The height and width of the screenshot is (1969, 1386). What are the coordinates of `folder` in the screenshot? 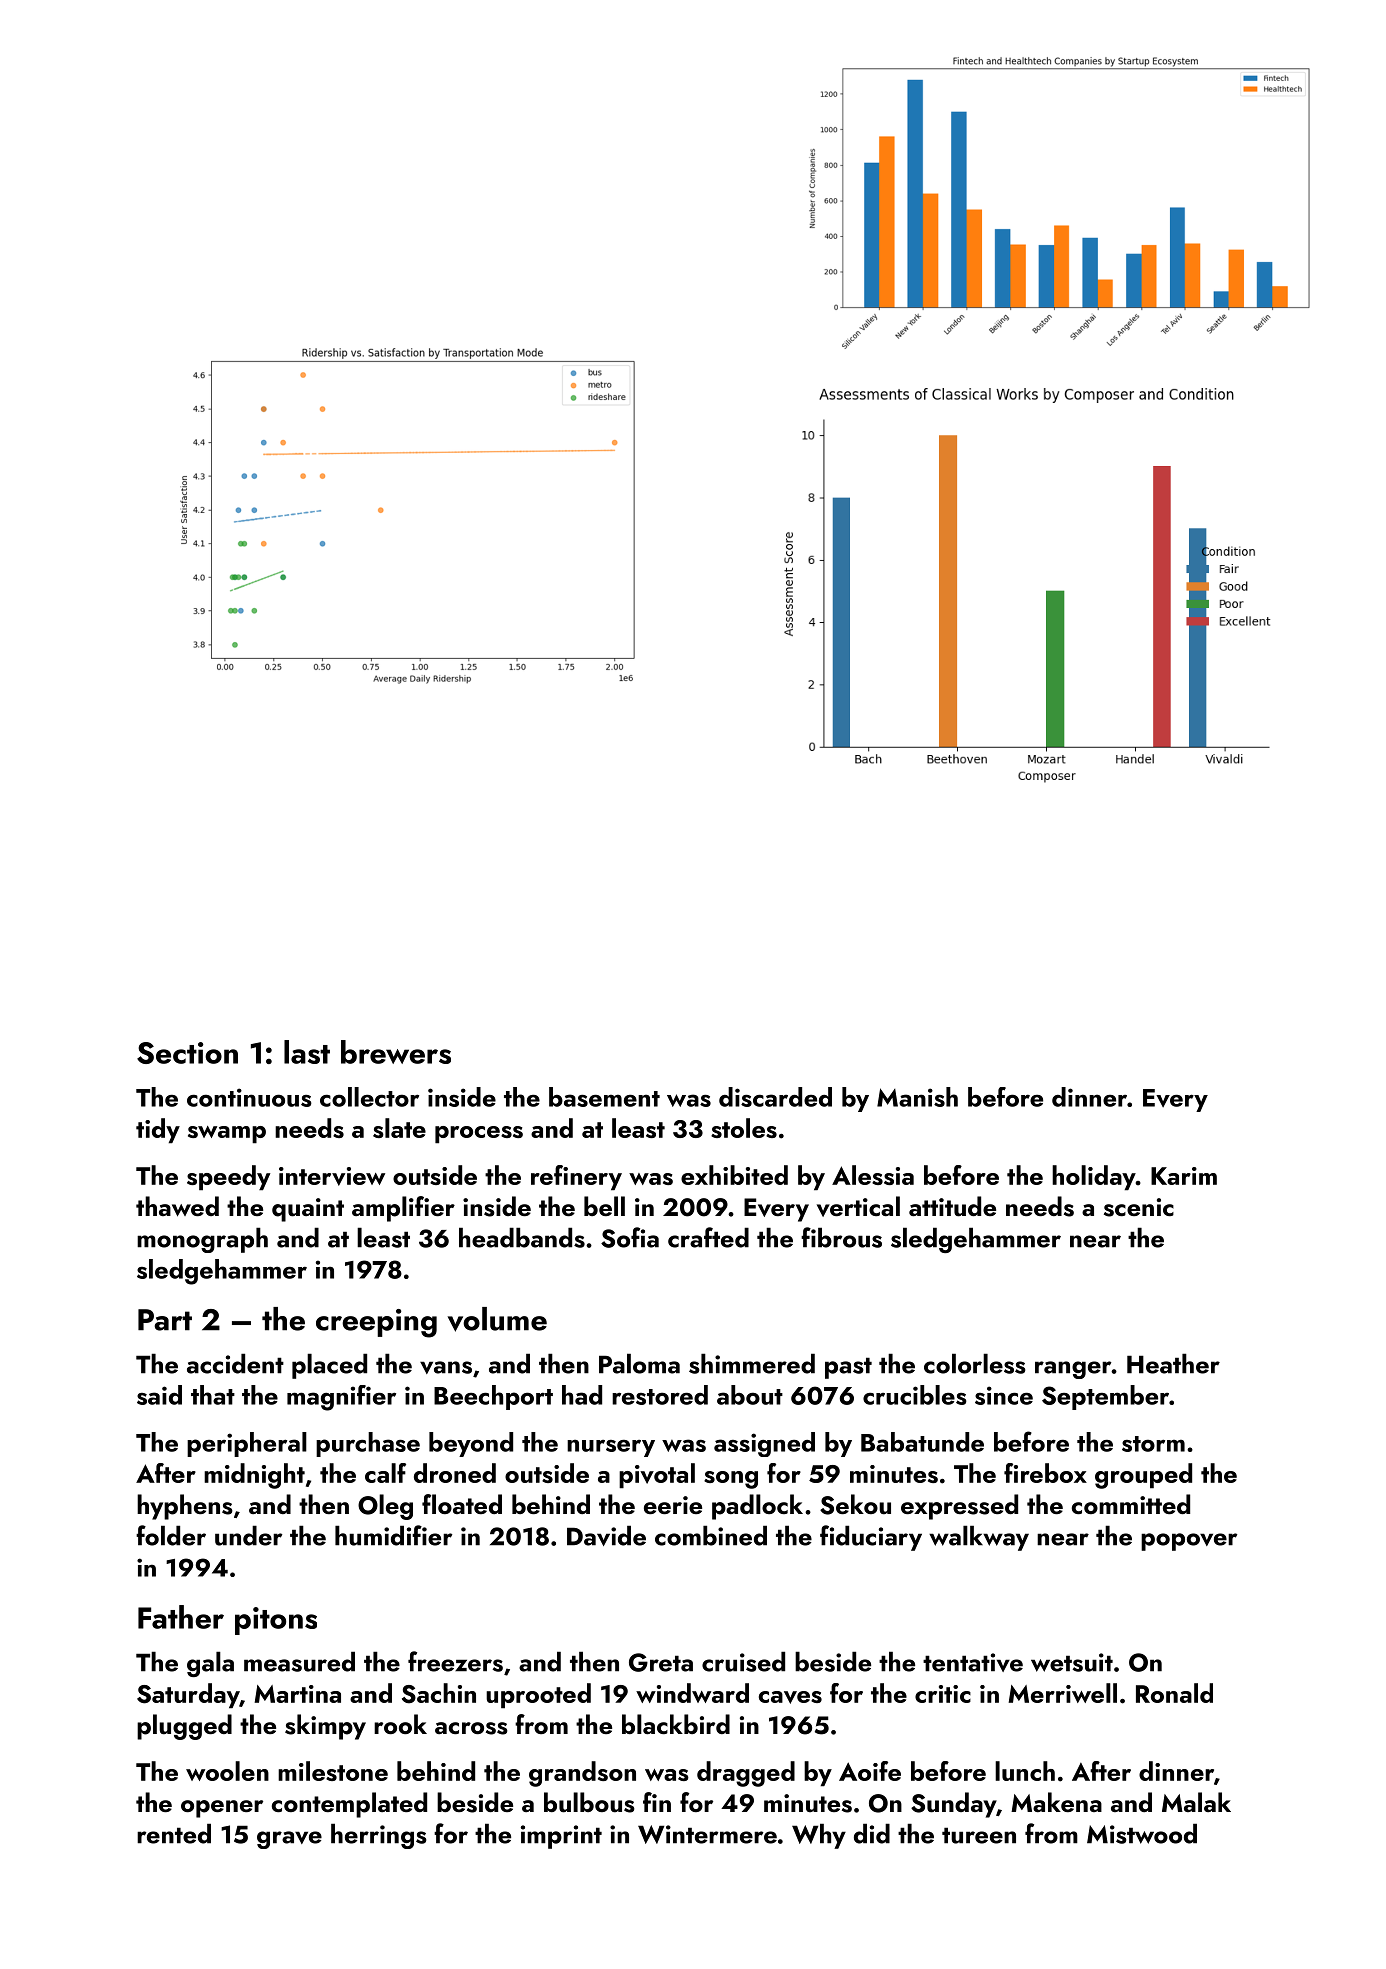 It's located at (171, 1535).
